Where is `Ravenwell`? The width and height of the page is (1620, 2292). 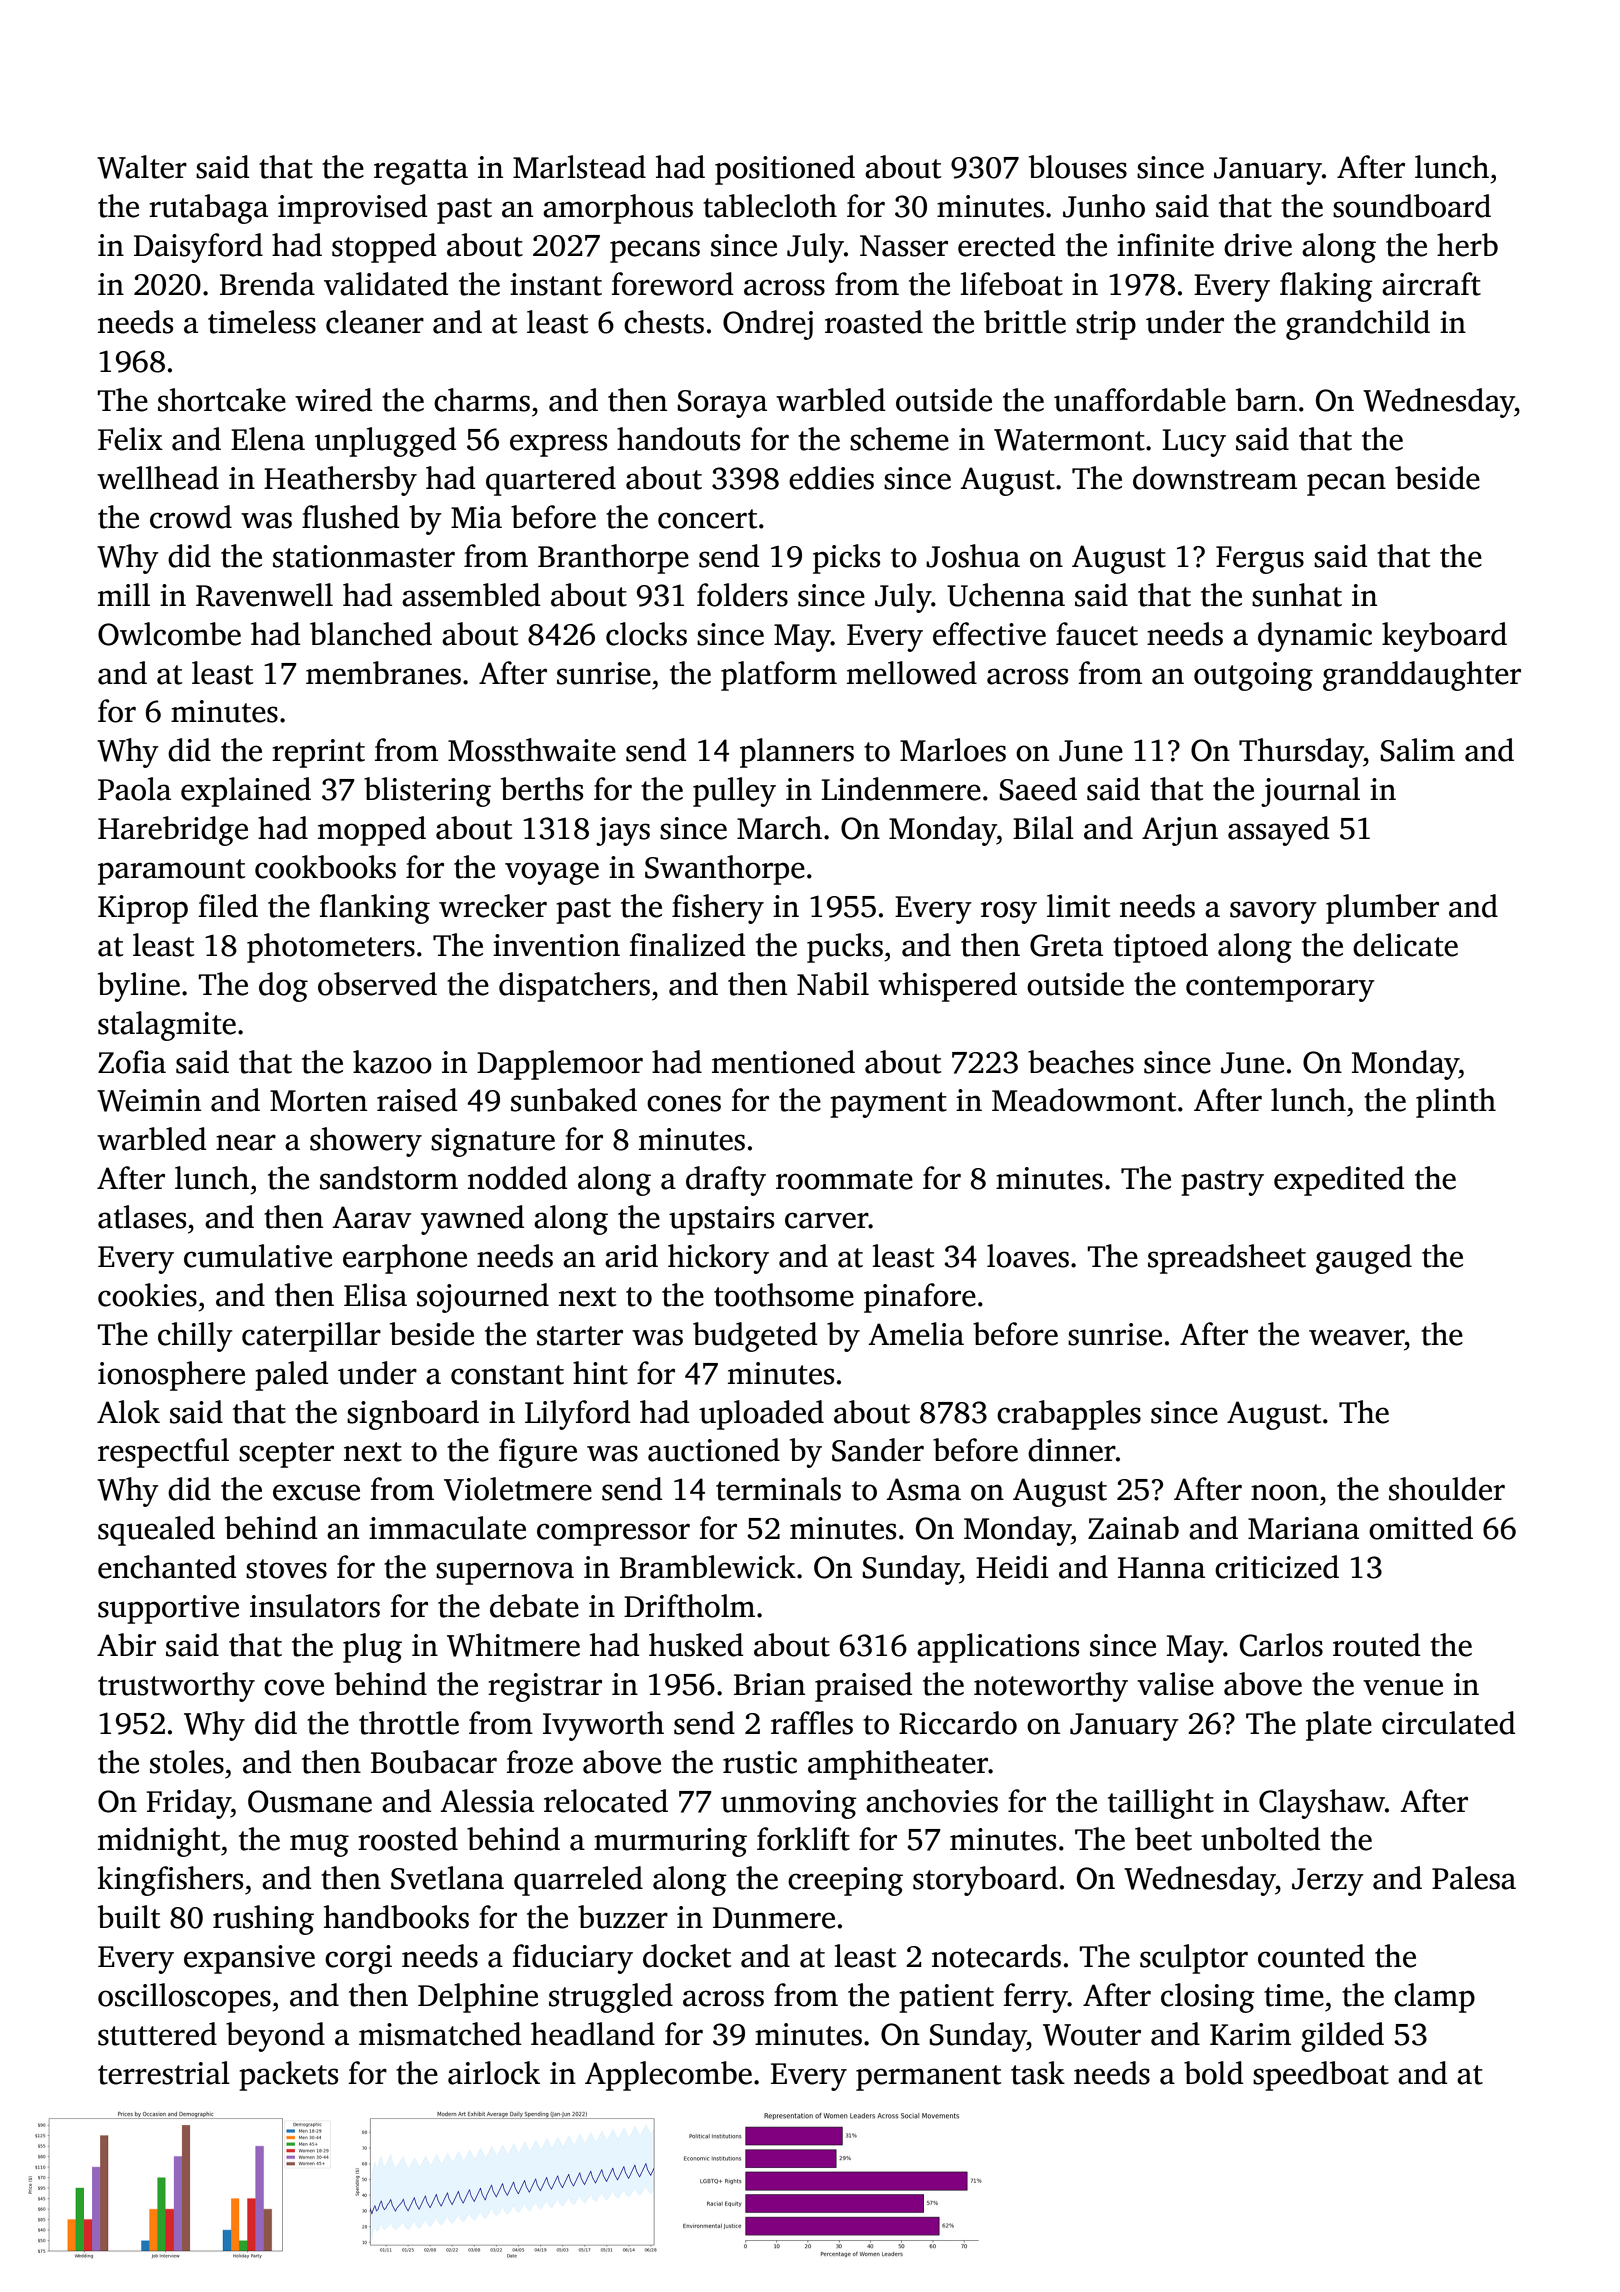
Ravenwell is located at coordinates (264, 595).
